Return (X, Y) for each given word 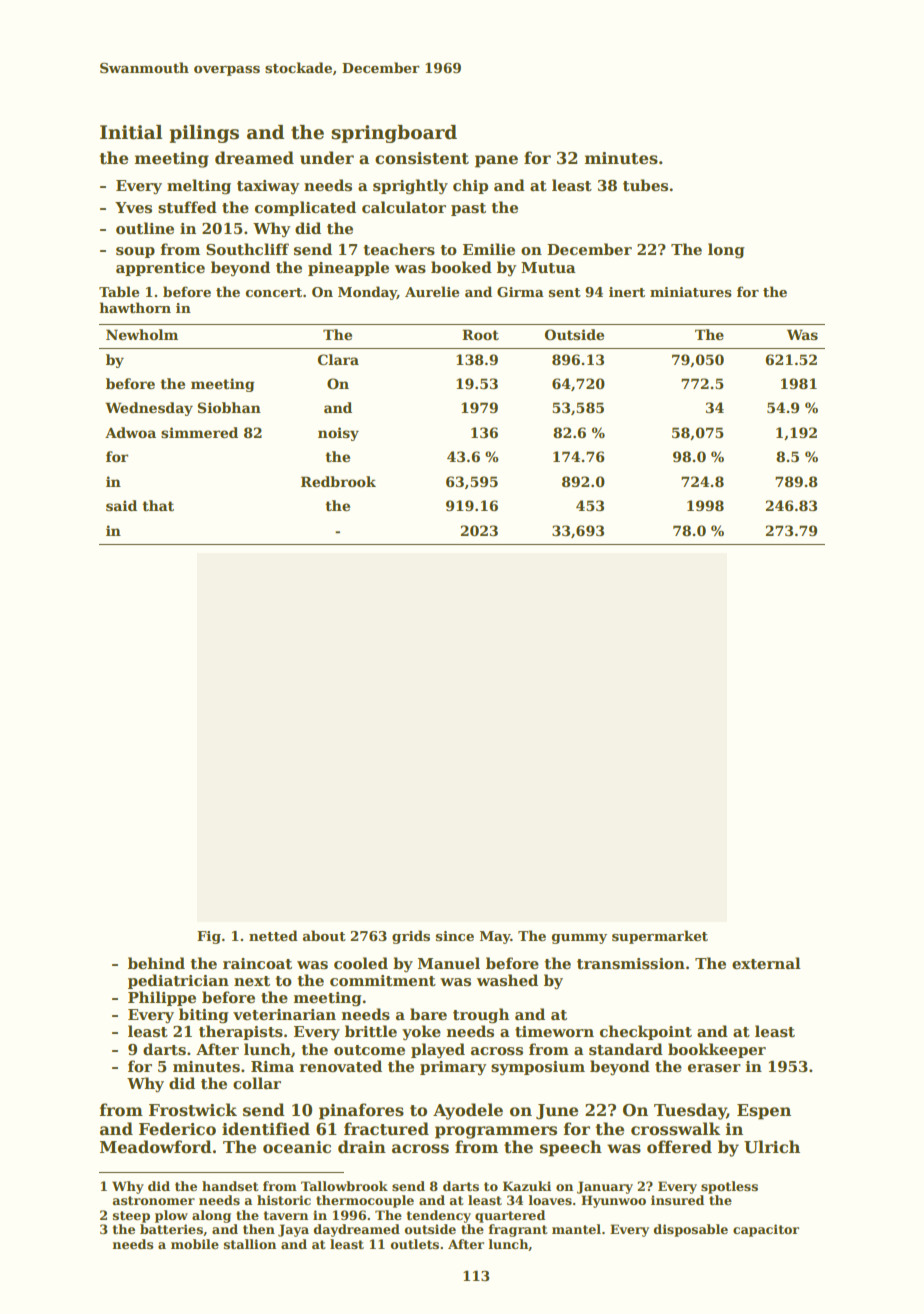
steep (131, 1217)
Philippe (162, 998)
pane (496, 161)
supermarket (660, 937)
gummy (579, 939)
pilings (204, 134)
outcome (369, 1050)
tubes (645, 185)
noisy (338, 434)
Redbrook (338, 481)
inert (627, 292)
